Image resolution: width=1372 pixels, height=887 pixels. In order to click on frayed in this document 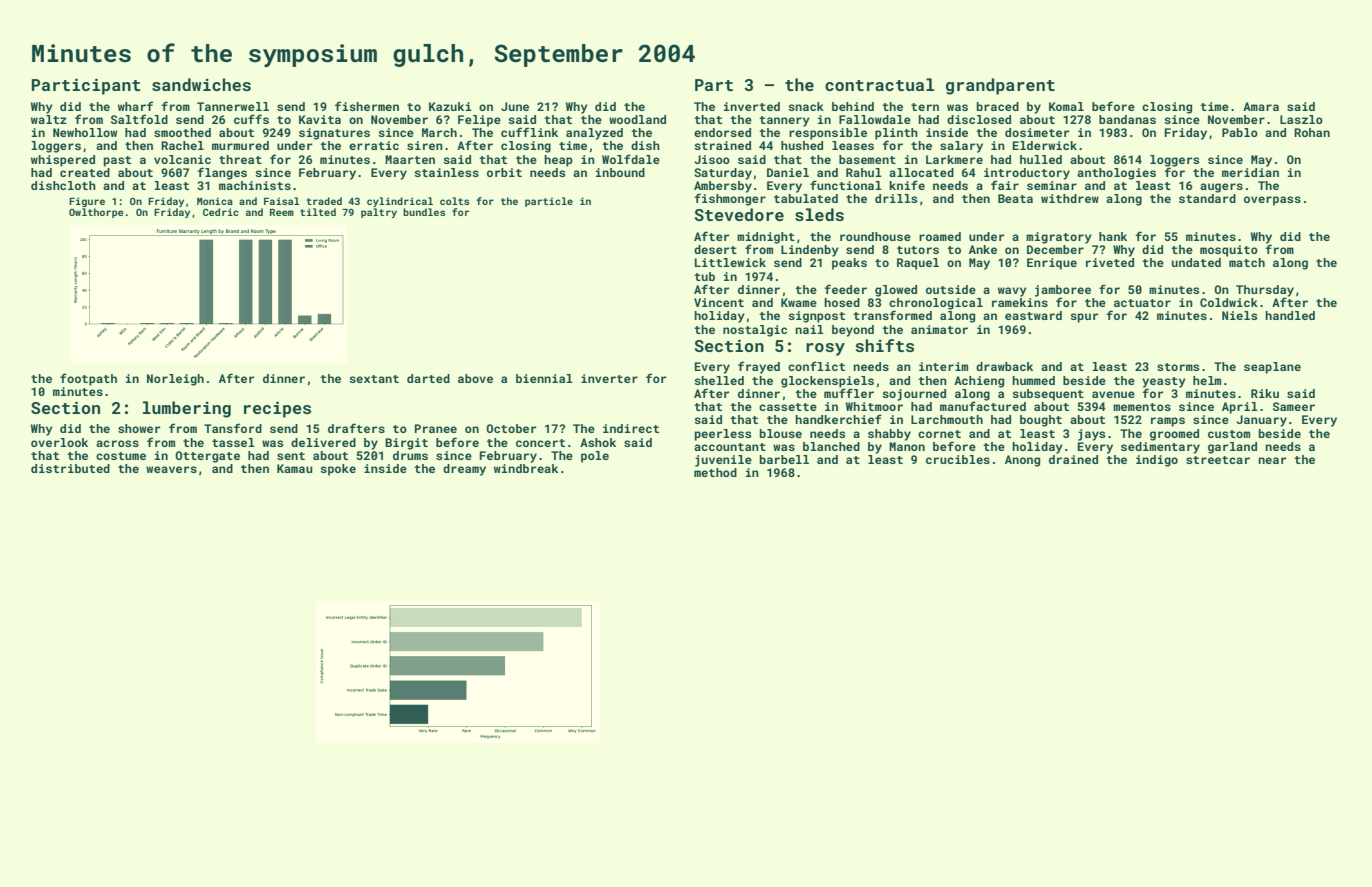, I will do `click(759, 367)`.
